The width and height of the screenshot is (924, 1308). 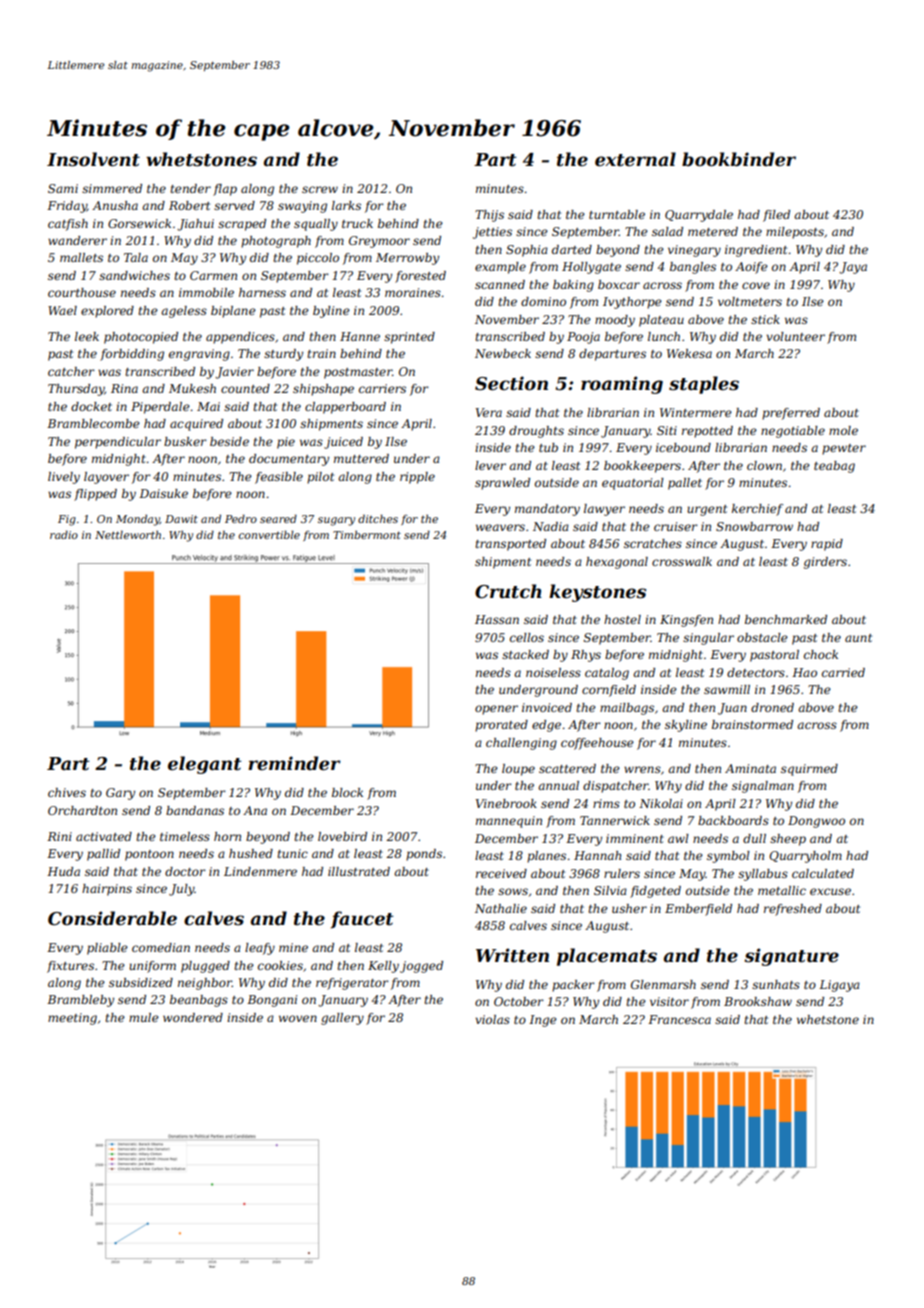 I want to click on prorated, so click(x=501, y=726).
